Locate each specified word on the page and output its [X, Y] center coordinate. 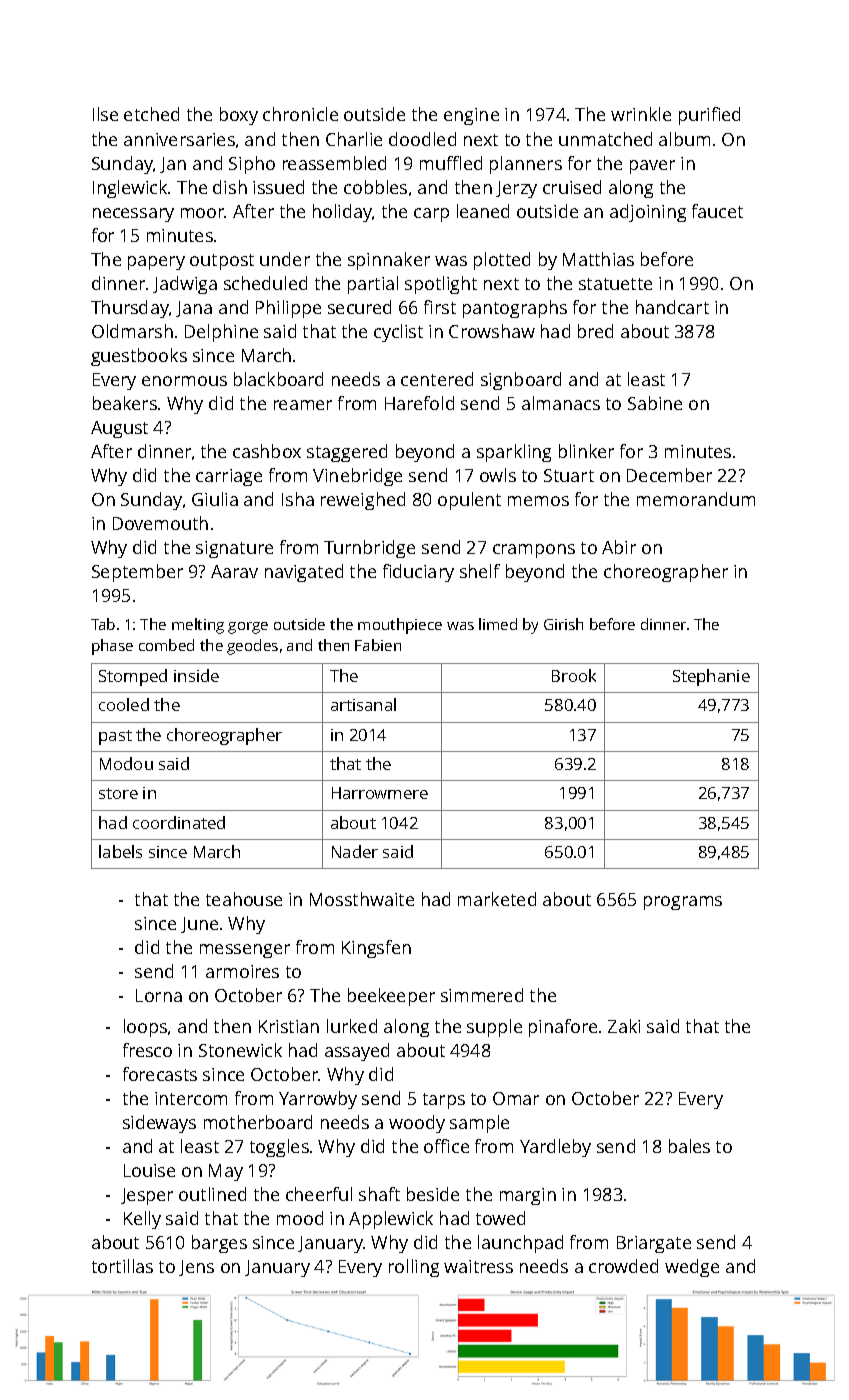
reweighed [363, 501]
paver [652, 167]
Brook [574, 675]
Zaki [624, 1026]
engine [471, 116]
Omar [516, 1098]
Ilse [105, 114]
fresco [147, 1050]
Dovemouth [160, 523]
